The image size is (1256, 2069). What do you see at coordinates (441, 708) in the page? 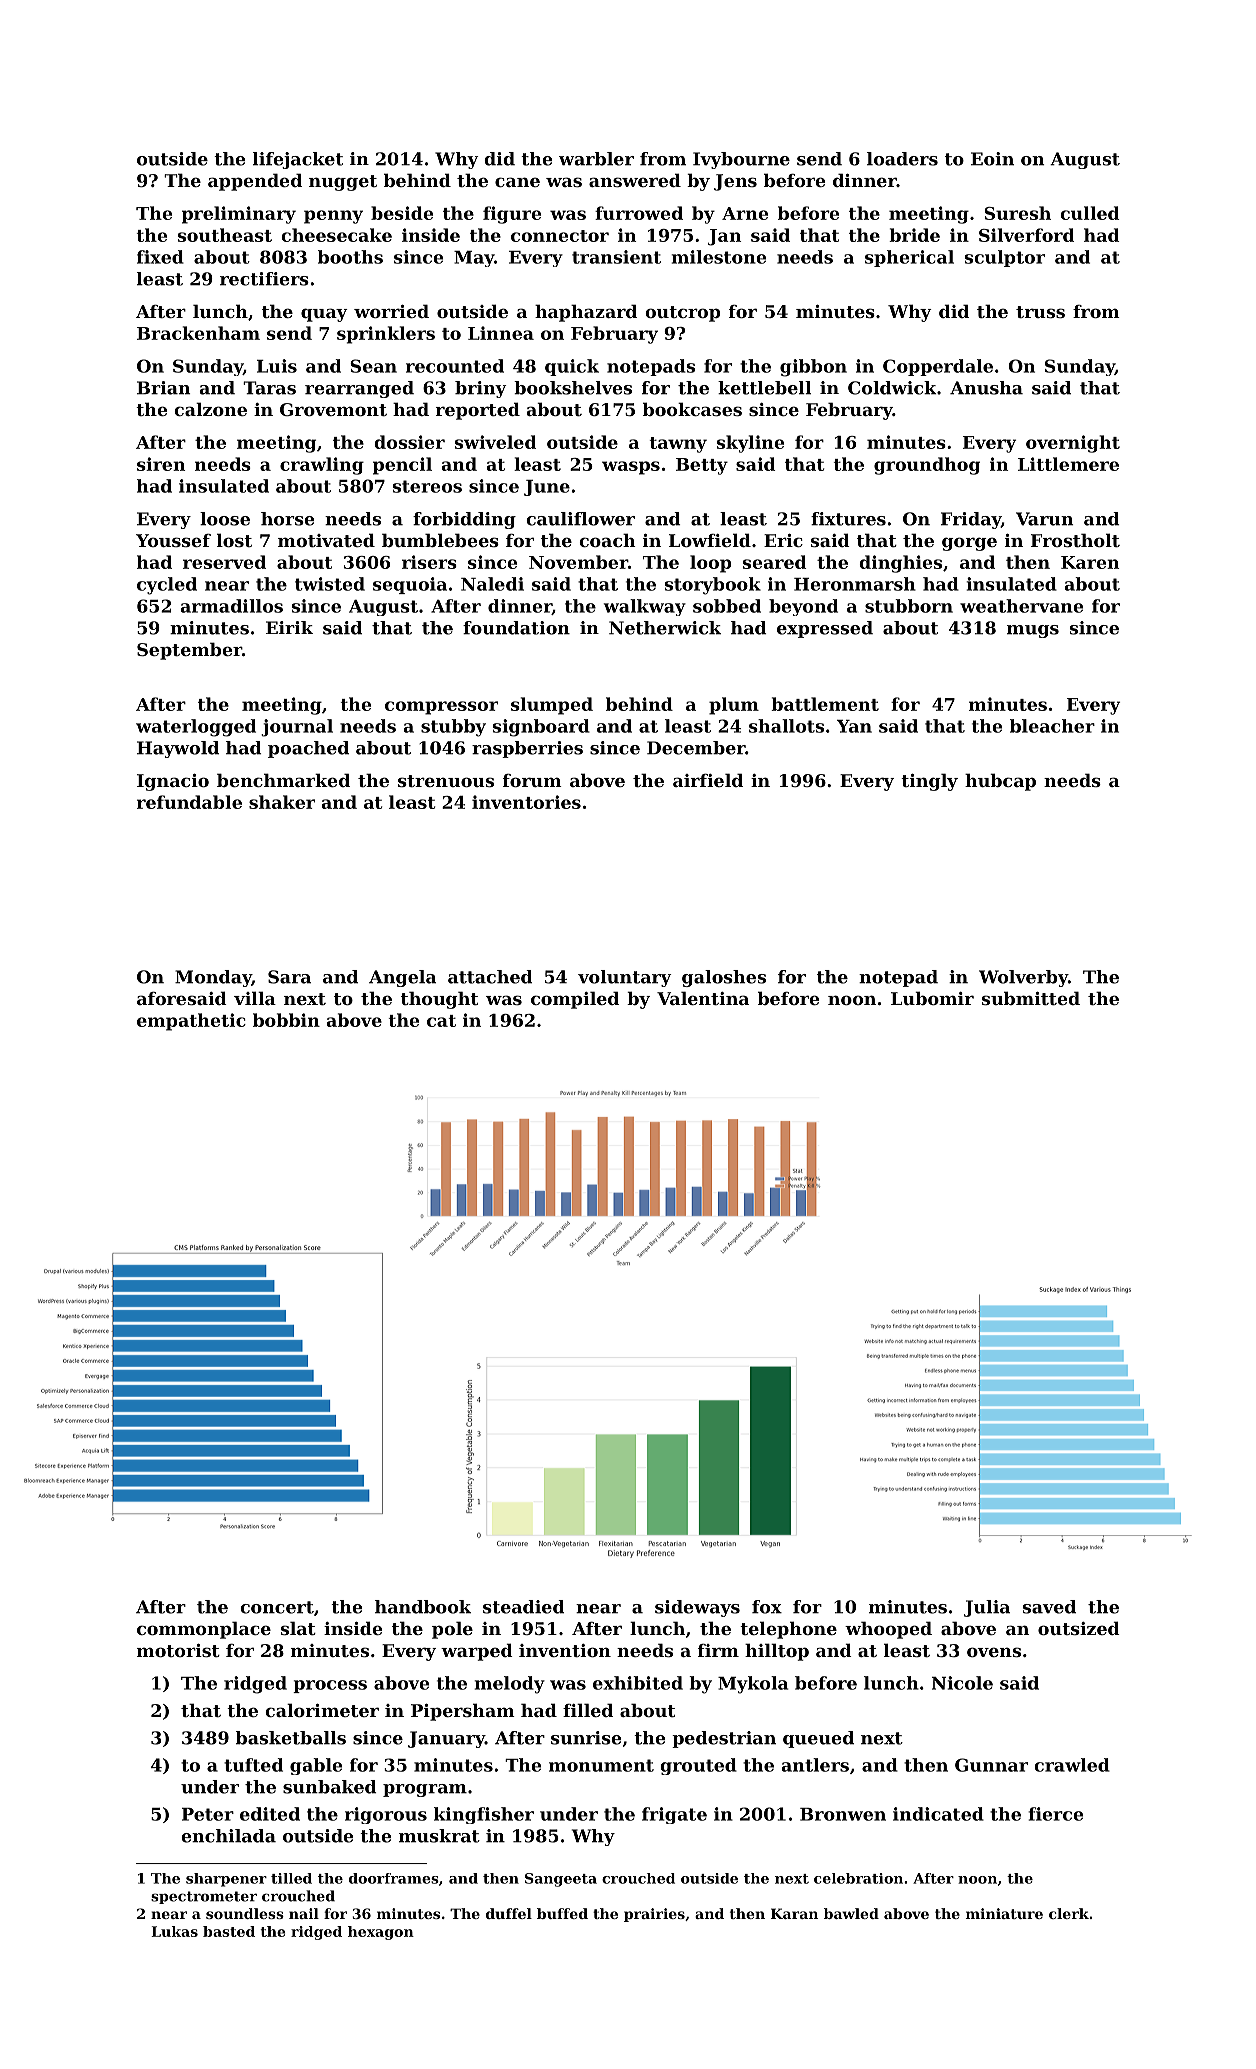
I see `compressor` at bounding box center [441, 708].
